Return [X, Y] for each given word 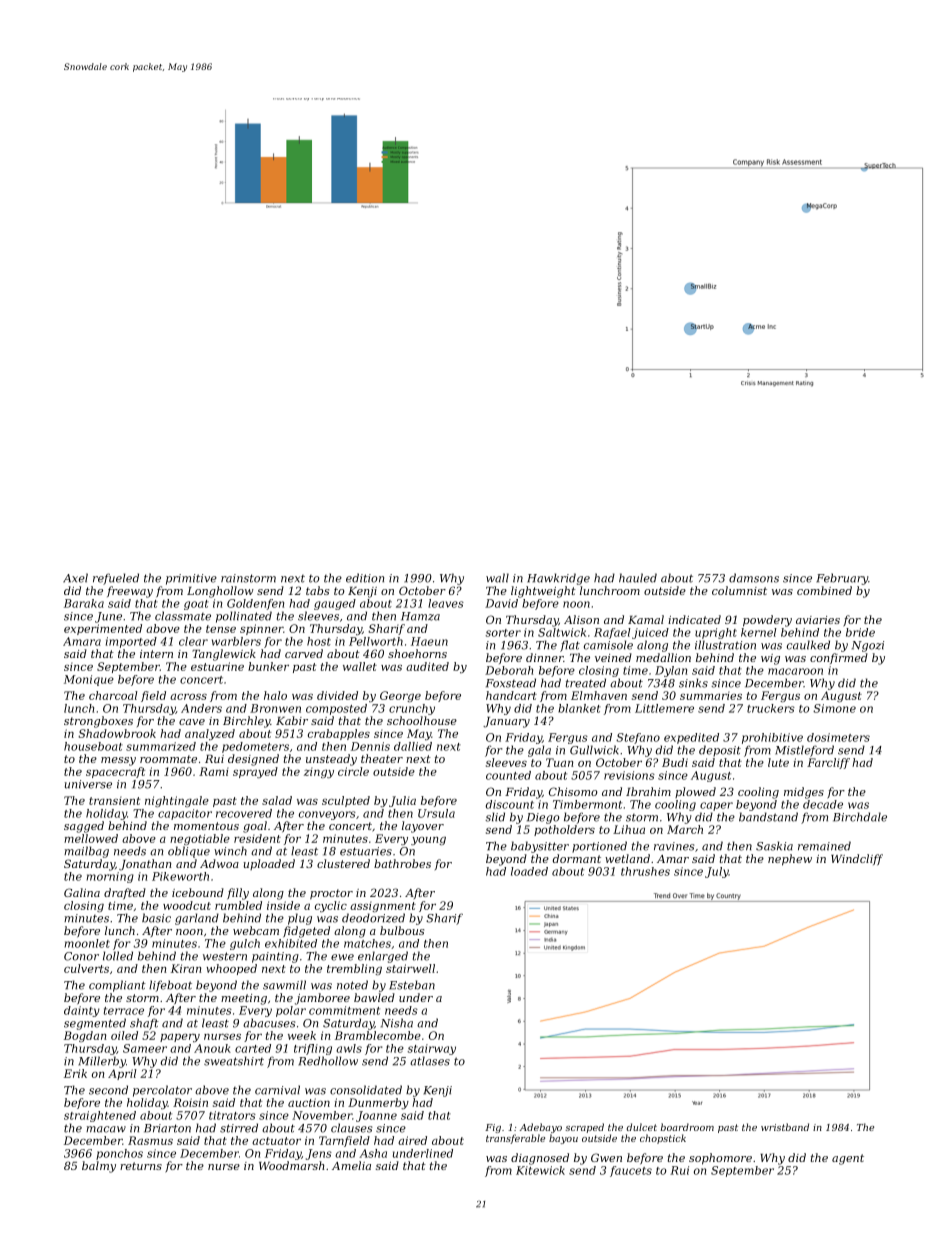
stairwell [410, 968]
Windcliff [857, 859]
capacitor [185, 814]
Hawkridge [558, 579]
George [400, 696]
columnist [739, 590]
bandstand [768, 817]
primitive [191, 579]
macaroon [795, 671]
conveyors [327, 815]
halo [275, 695]
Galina [82, 892]
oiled [124, 1035]
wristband [785, 1127]
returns [141, 1166]
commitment [344, 1010]
